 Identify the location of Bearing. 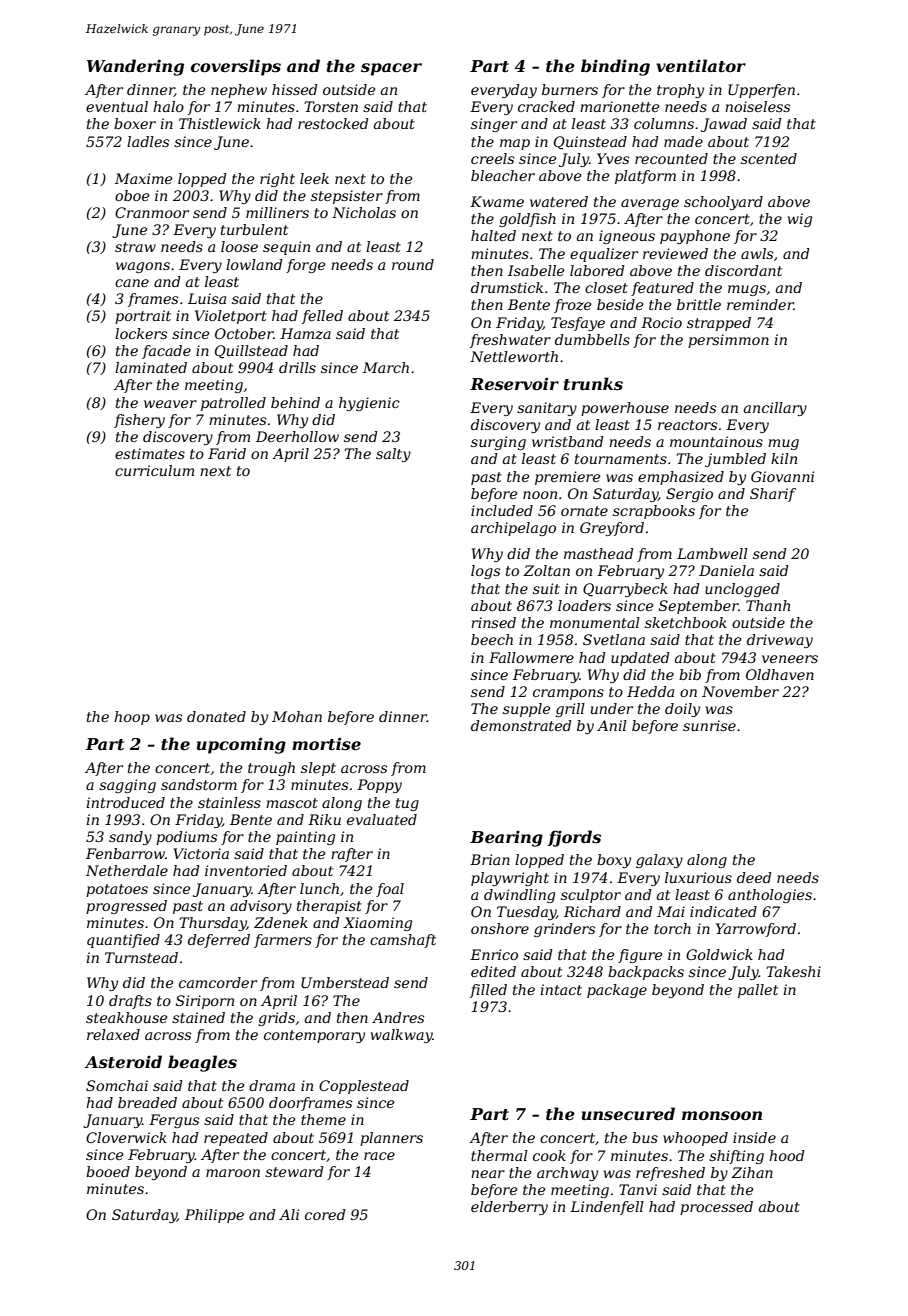
(506, 839).
